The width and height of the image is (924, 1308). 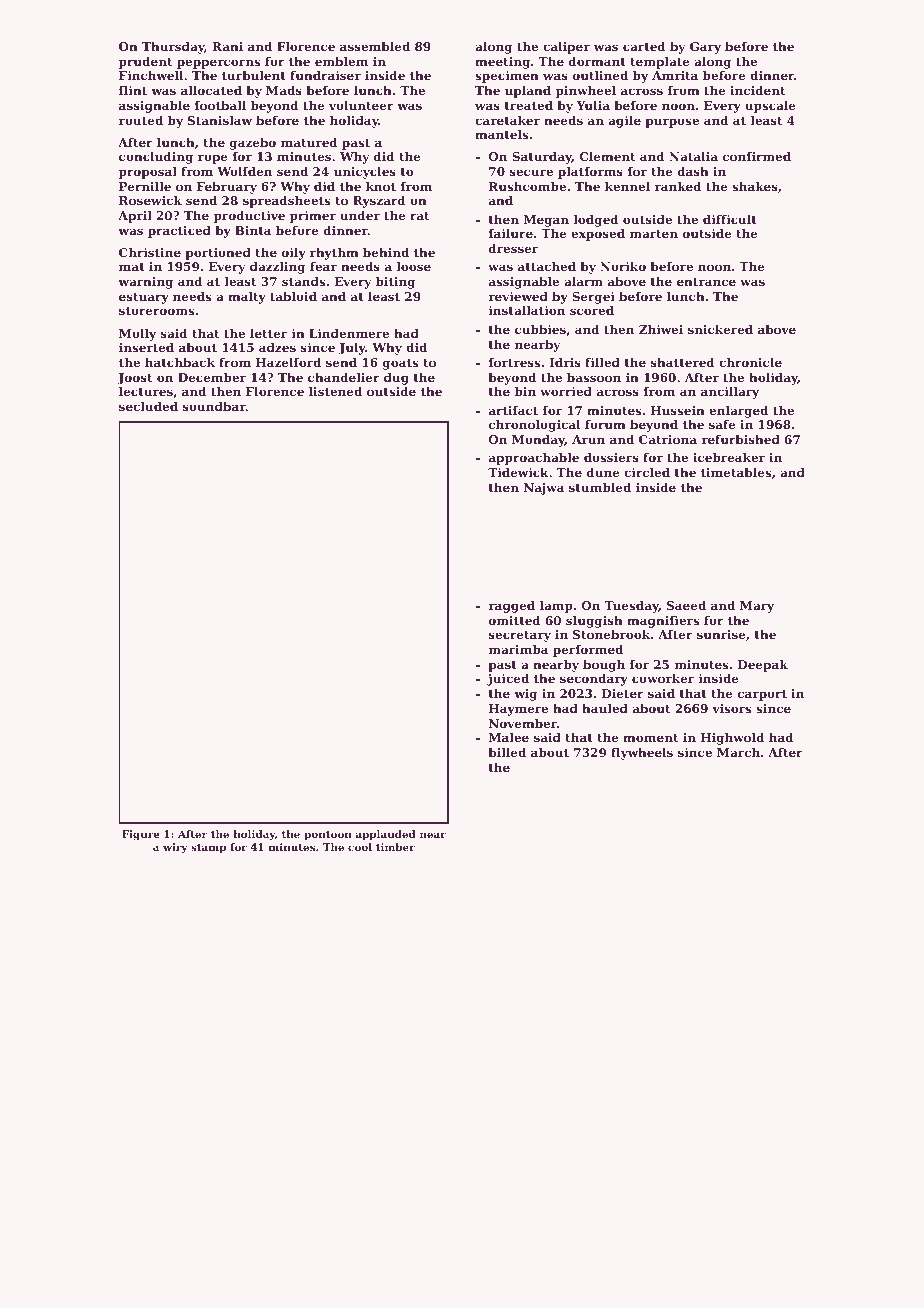 I want to click on dazzling, so click(x=277, y=268).
